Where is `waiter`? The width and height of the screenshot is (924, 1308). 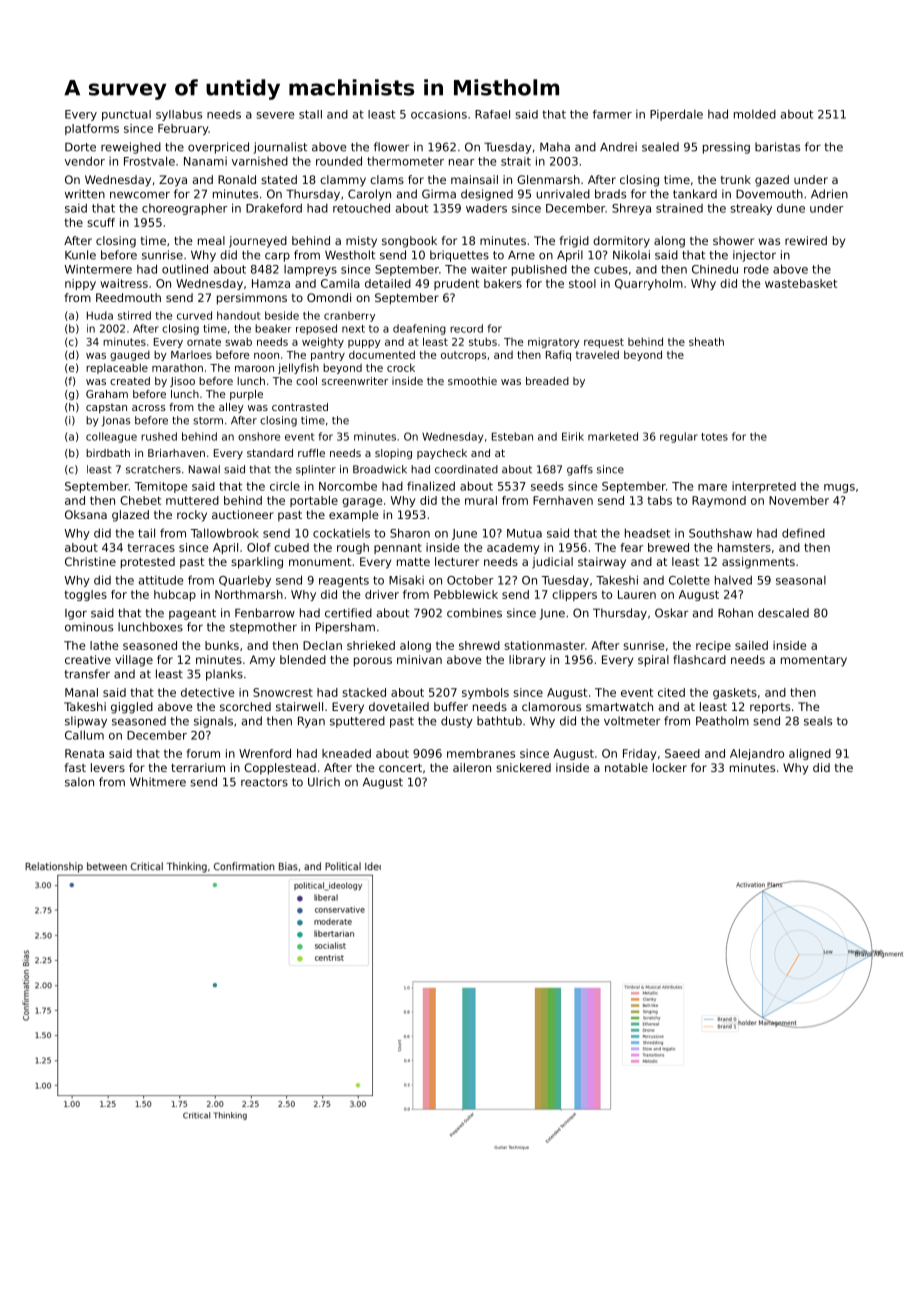
waiter is located at coordinates (489, 269).
